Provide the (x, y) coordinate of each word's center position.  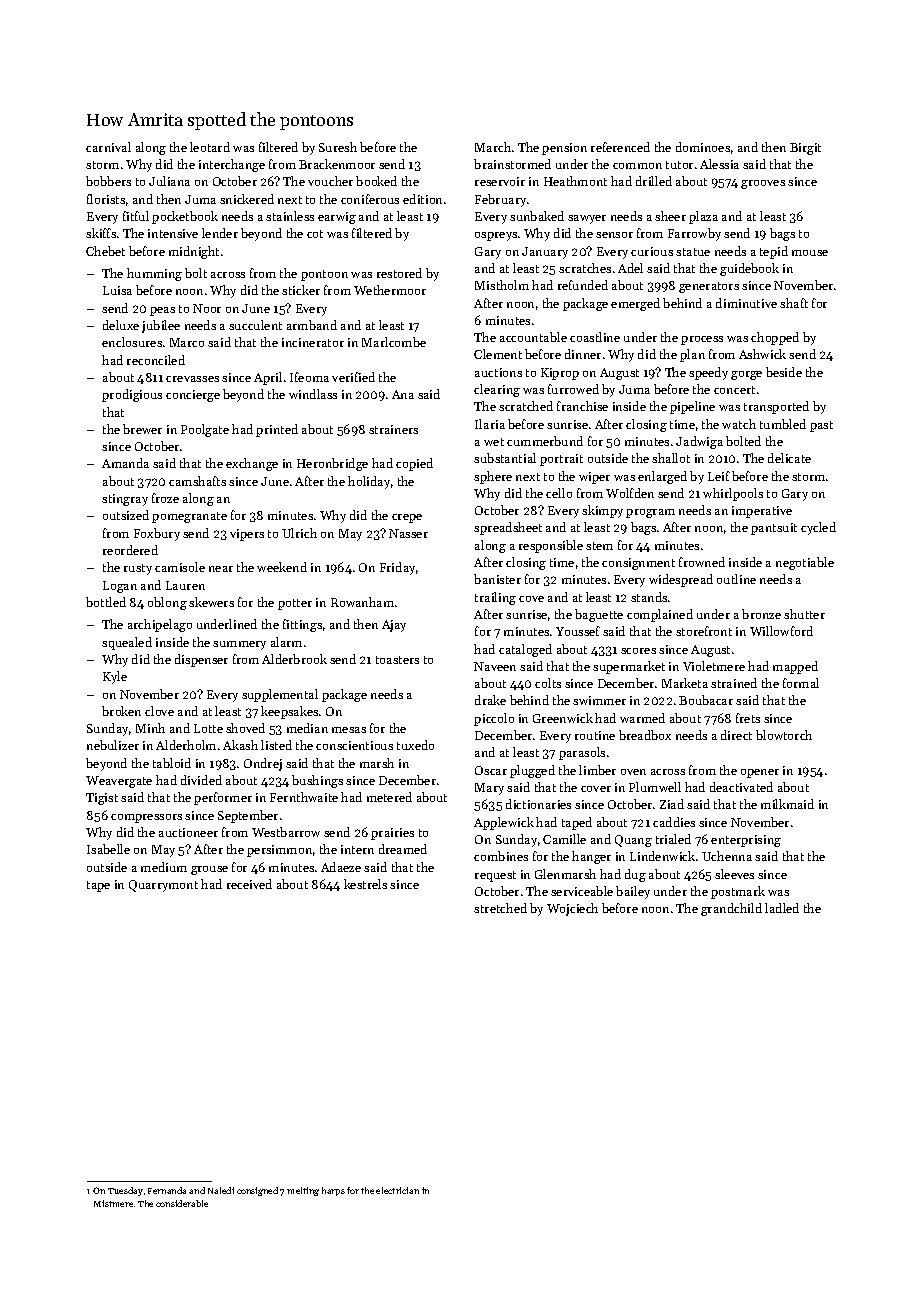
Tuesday (125, 1191)
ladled (782, 908)
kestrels (365, 884)
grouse (209, 870)
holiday (369, 482)
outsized (126, 515)
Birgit (805, 149)
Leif (719, 476)
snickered (247, 199)
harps (333, 1191)
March (493, 147)
